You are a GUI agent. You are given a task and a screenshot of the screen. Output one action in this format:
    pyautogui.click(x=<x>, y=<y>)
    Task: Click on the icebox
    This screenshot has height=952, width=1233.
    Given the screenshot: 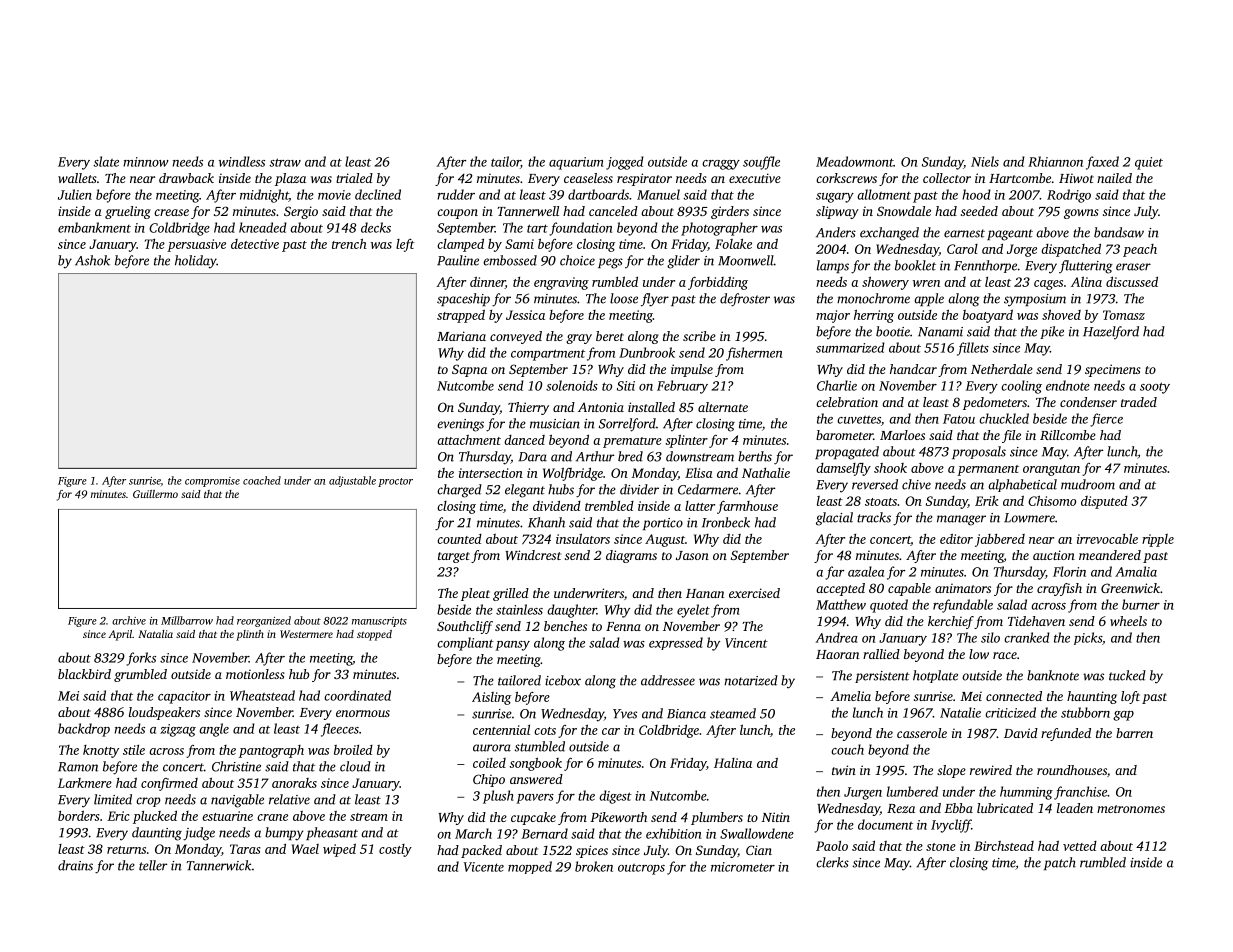 What is the action you would take?
    pyautogui.click(x=563, y=680)
